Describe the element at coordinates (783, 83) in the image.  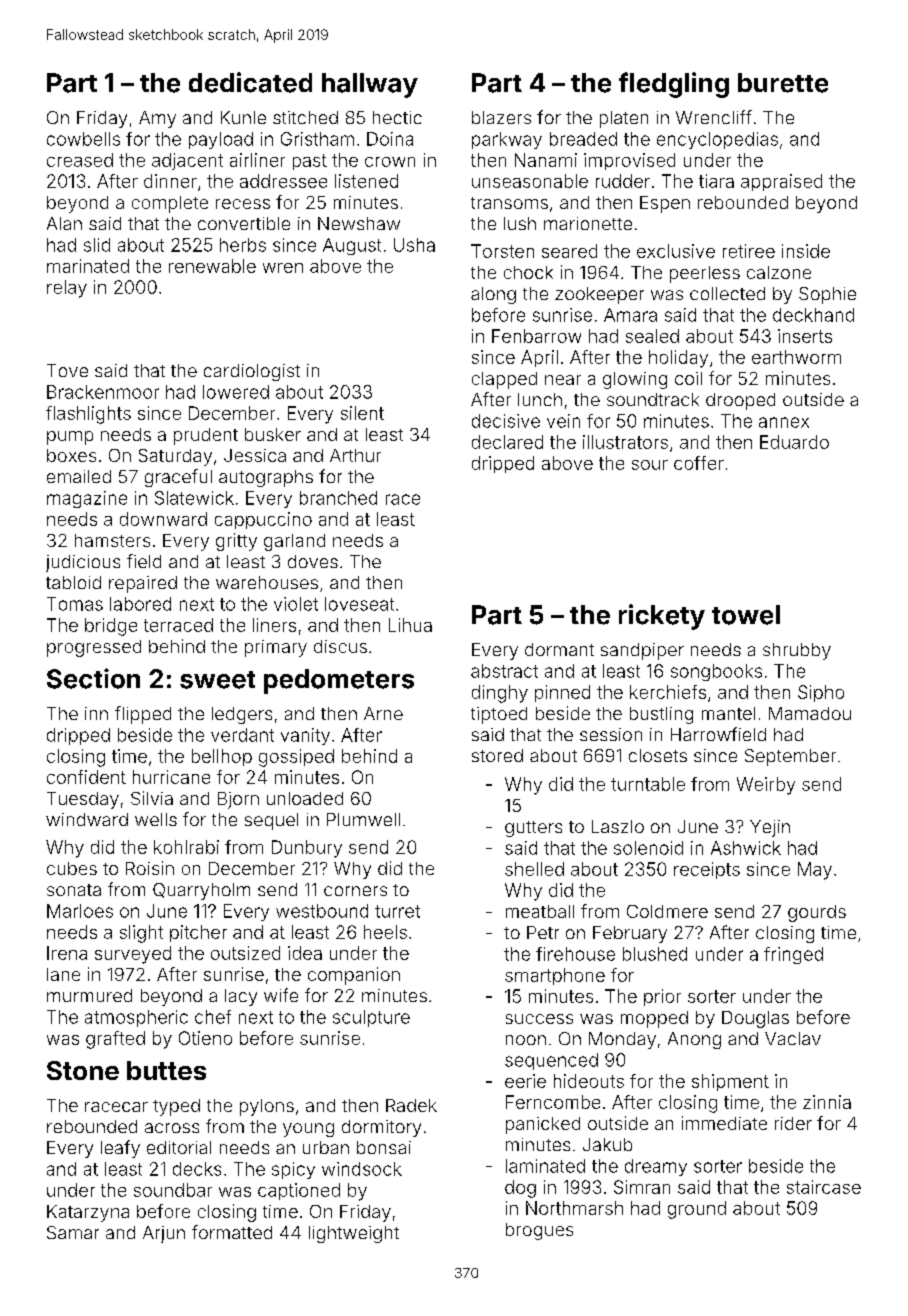
I see `burette` at that location.
